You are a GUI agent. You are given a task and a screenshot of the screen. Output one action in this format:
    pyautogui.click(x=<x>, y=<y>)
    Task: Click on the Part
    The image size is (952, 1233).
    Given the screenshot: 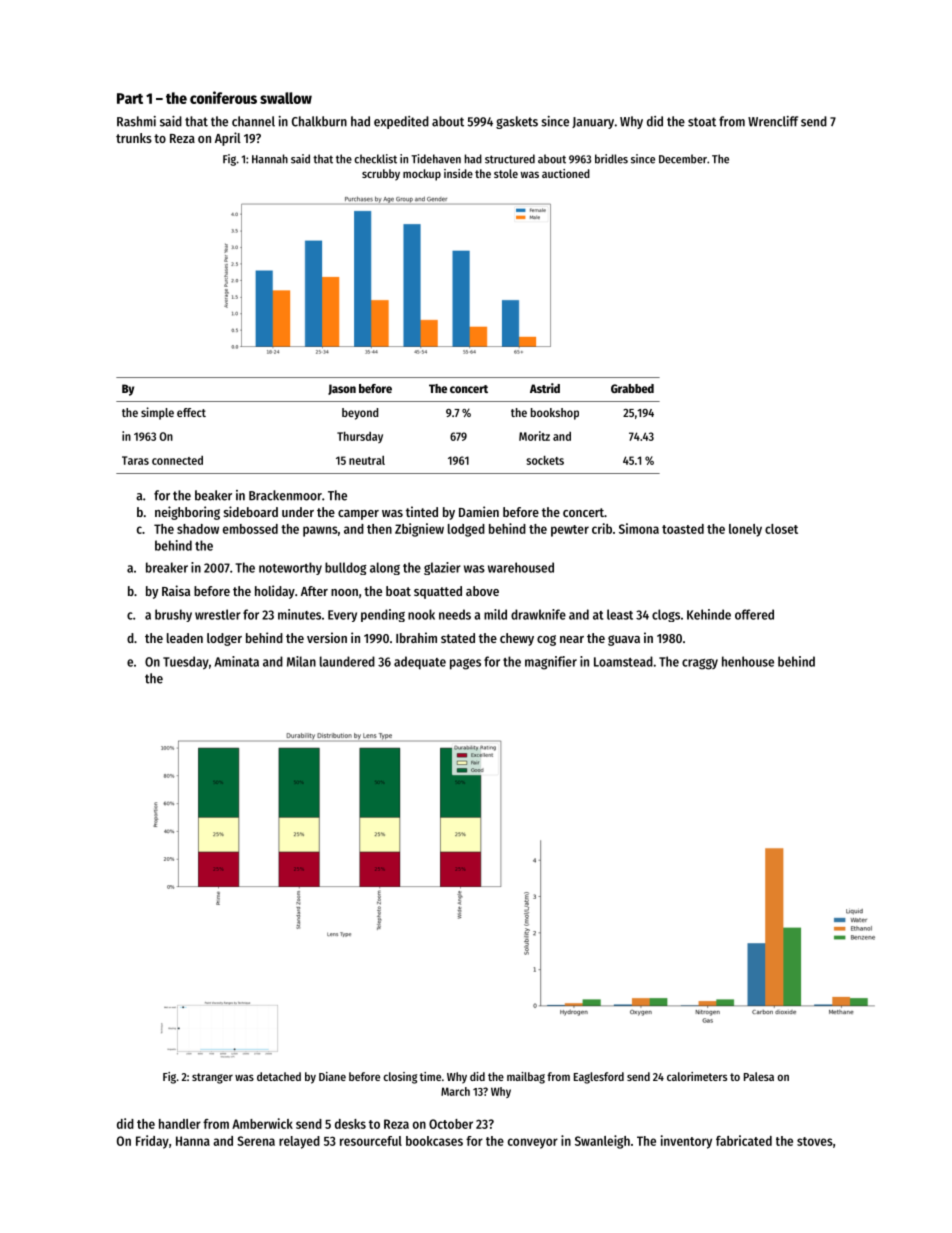 What is the action you would take?
    pyautogui.click(x=130, y=98)
